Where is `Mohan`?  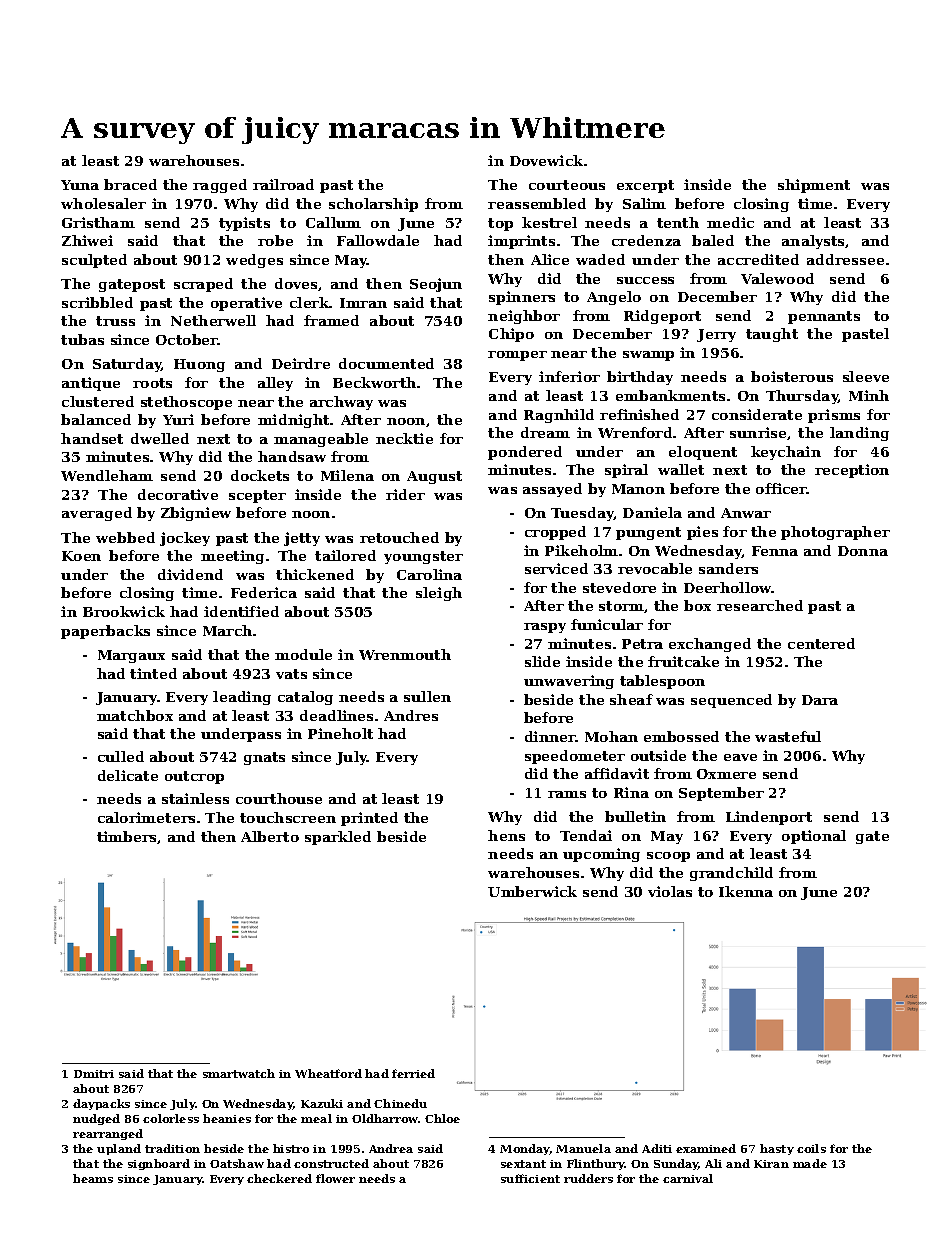
Mohan is located at coordinates (611, 736).
